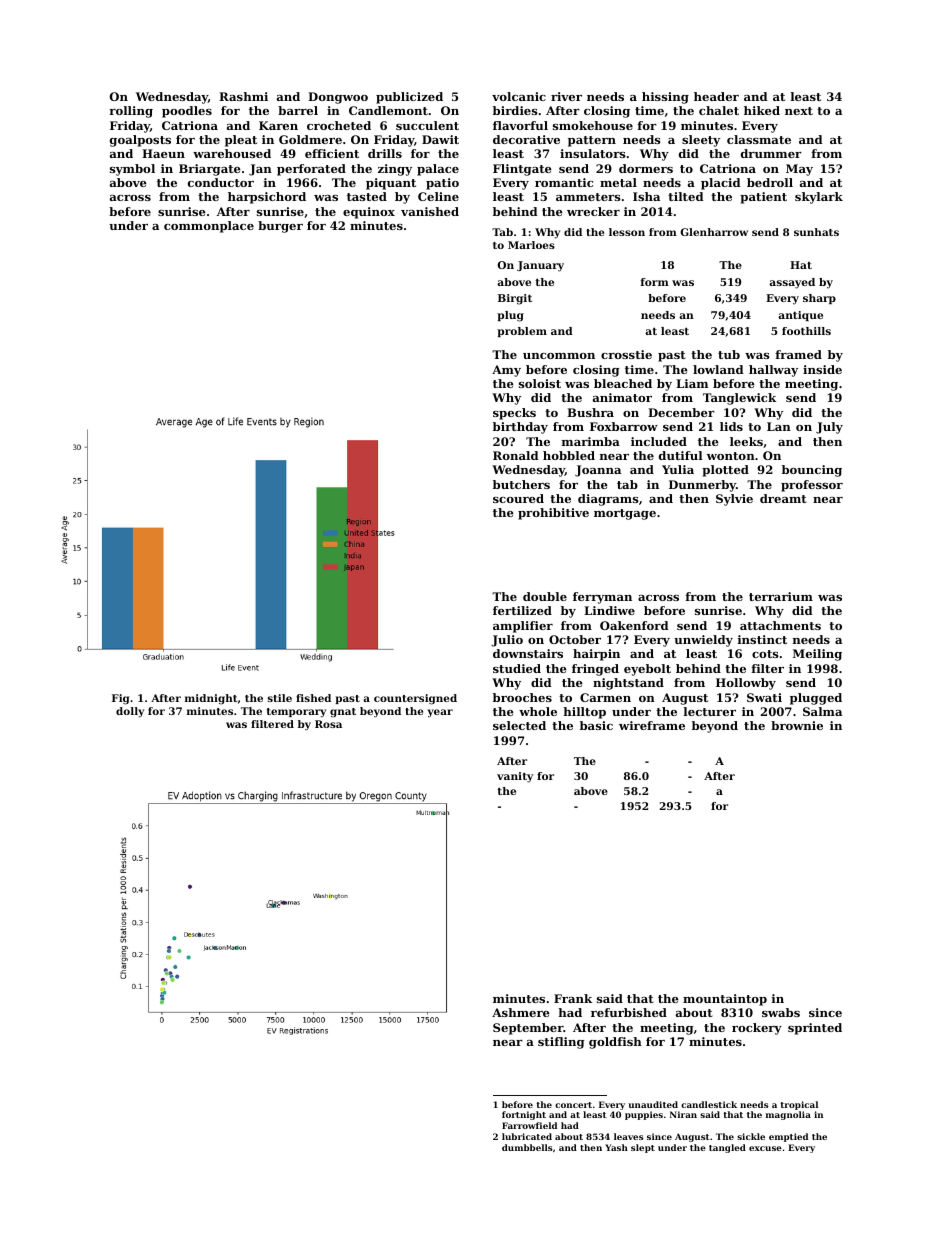 The width and height of the document is (952, 1233). Describe the element at coordinates (573, 1105) in the document. I see `concert` at that location.
